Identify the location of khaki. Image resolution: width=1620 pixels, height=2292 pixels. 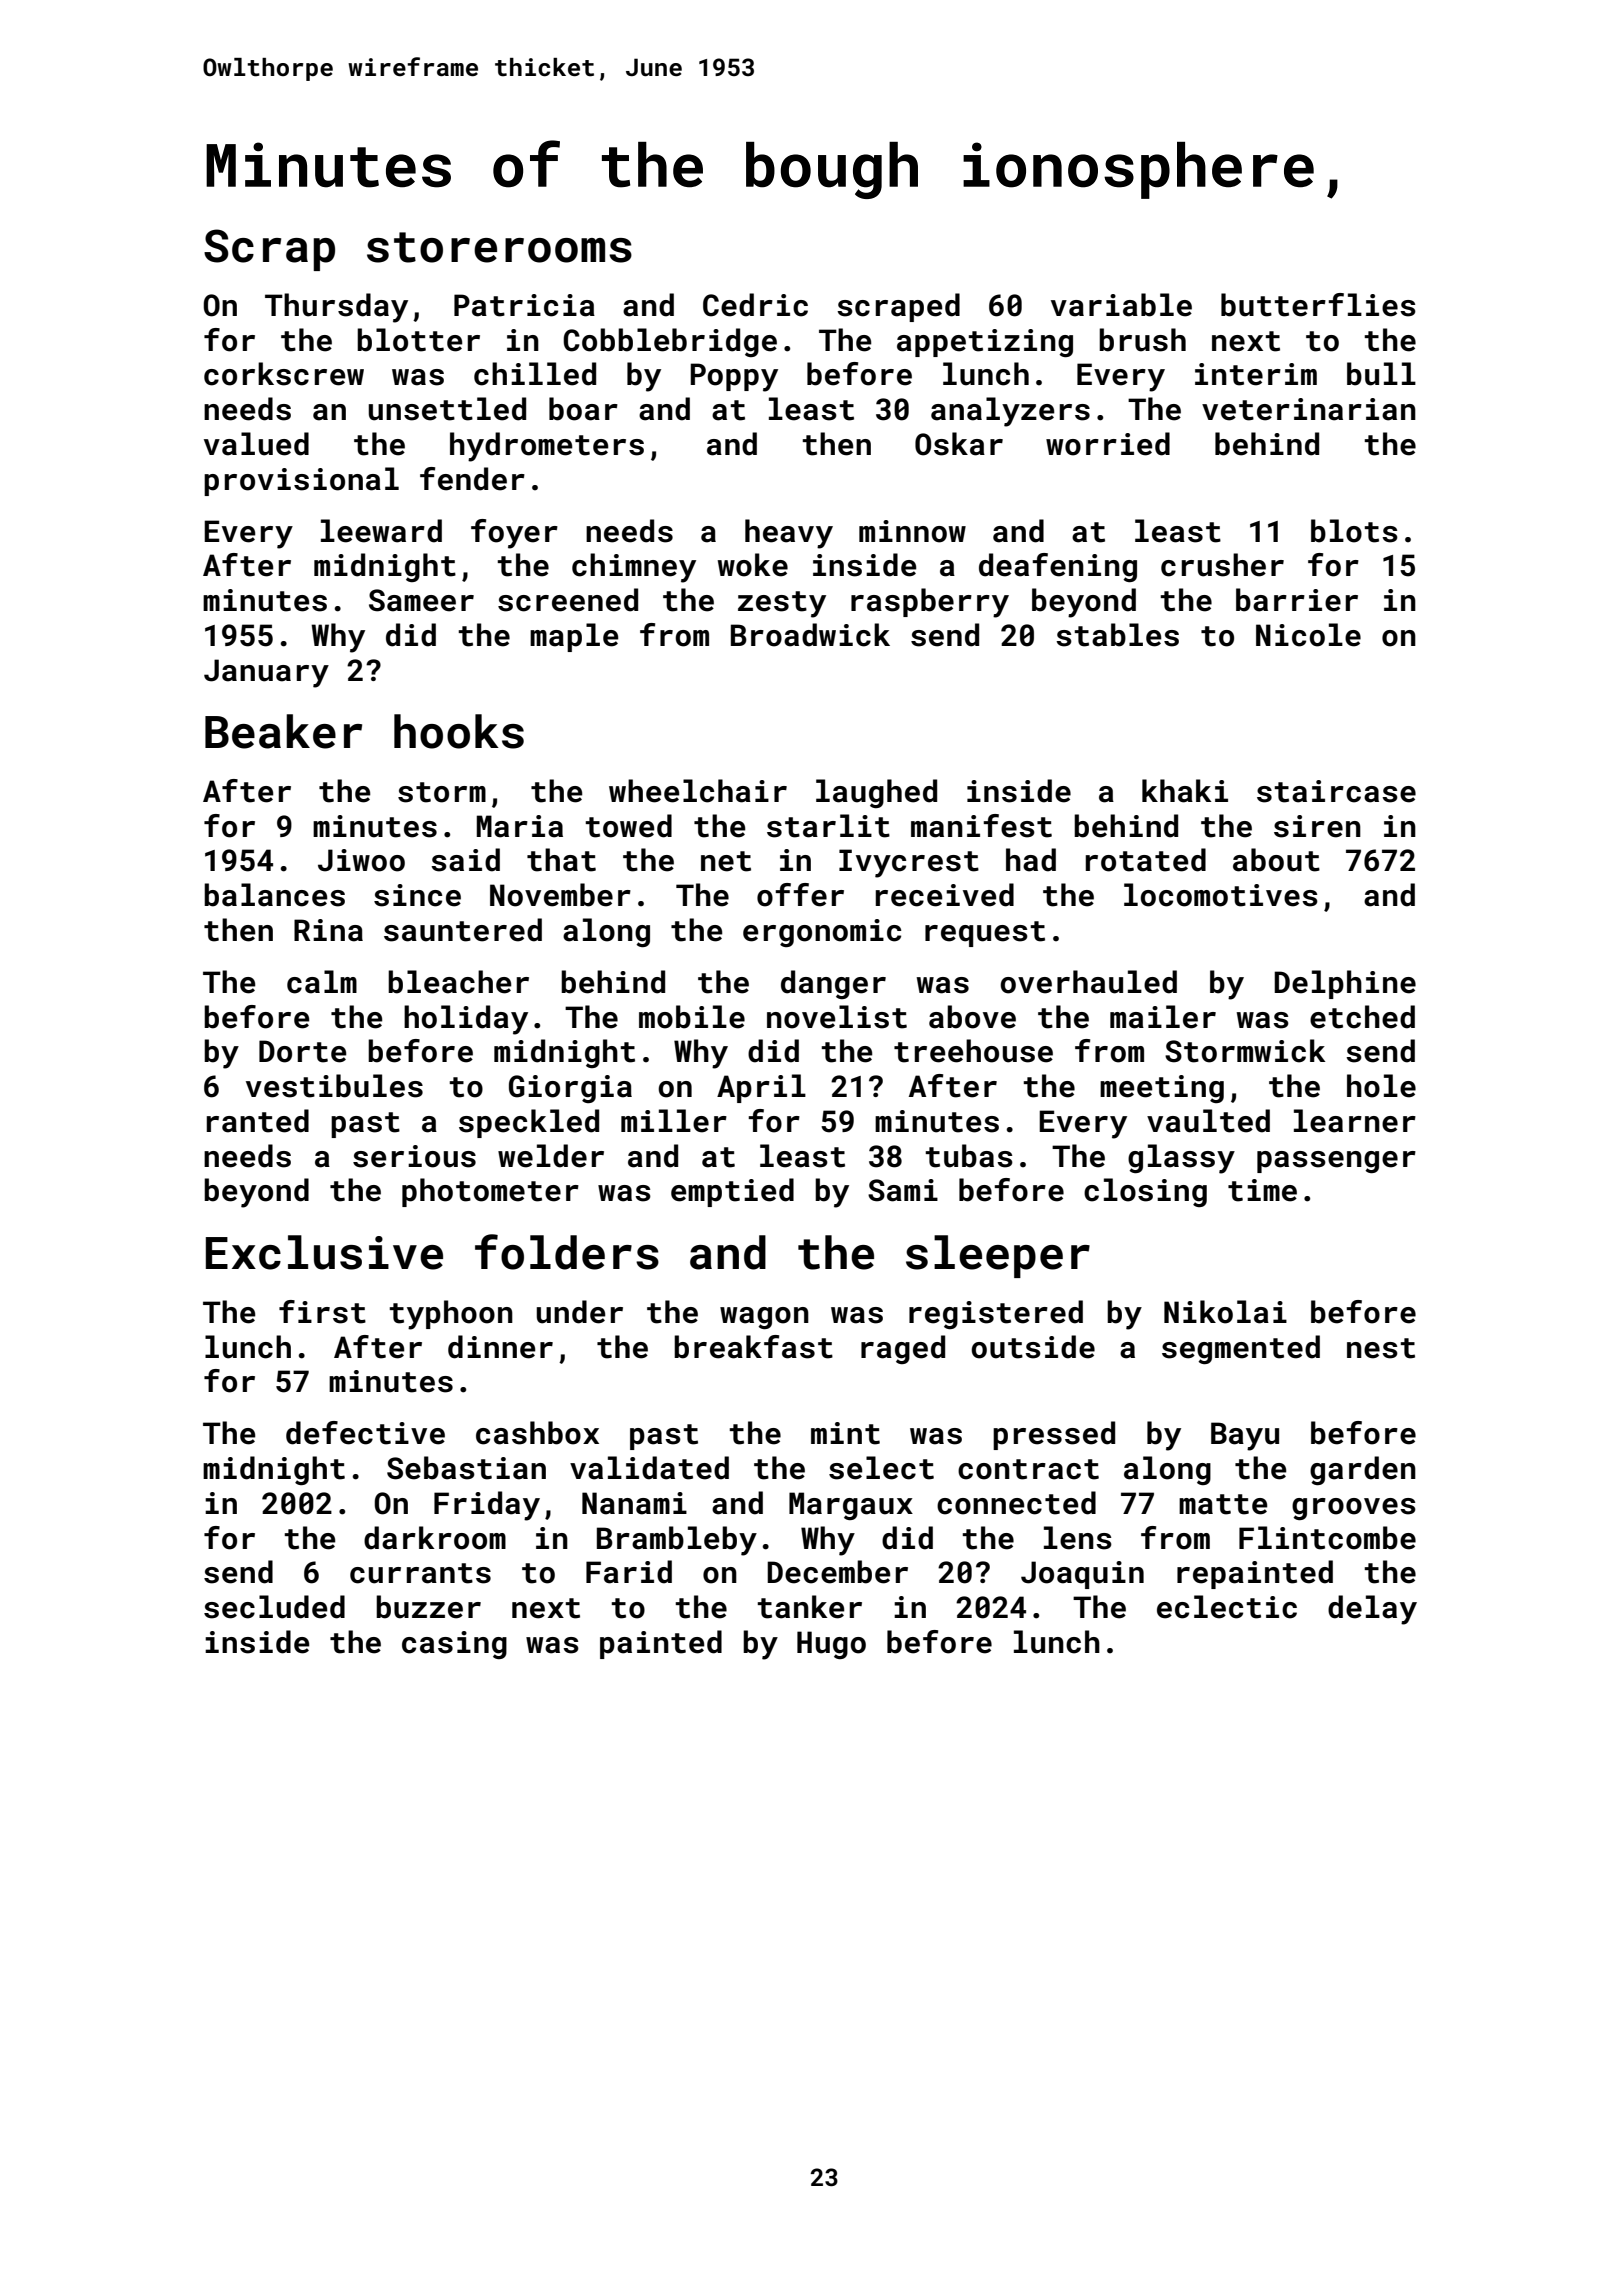
(1185, 791).
